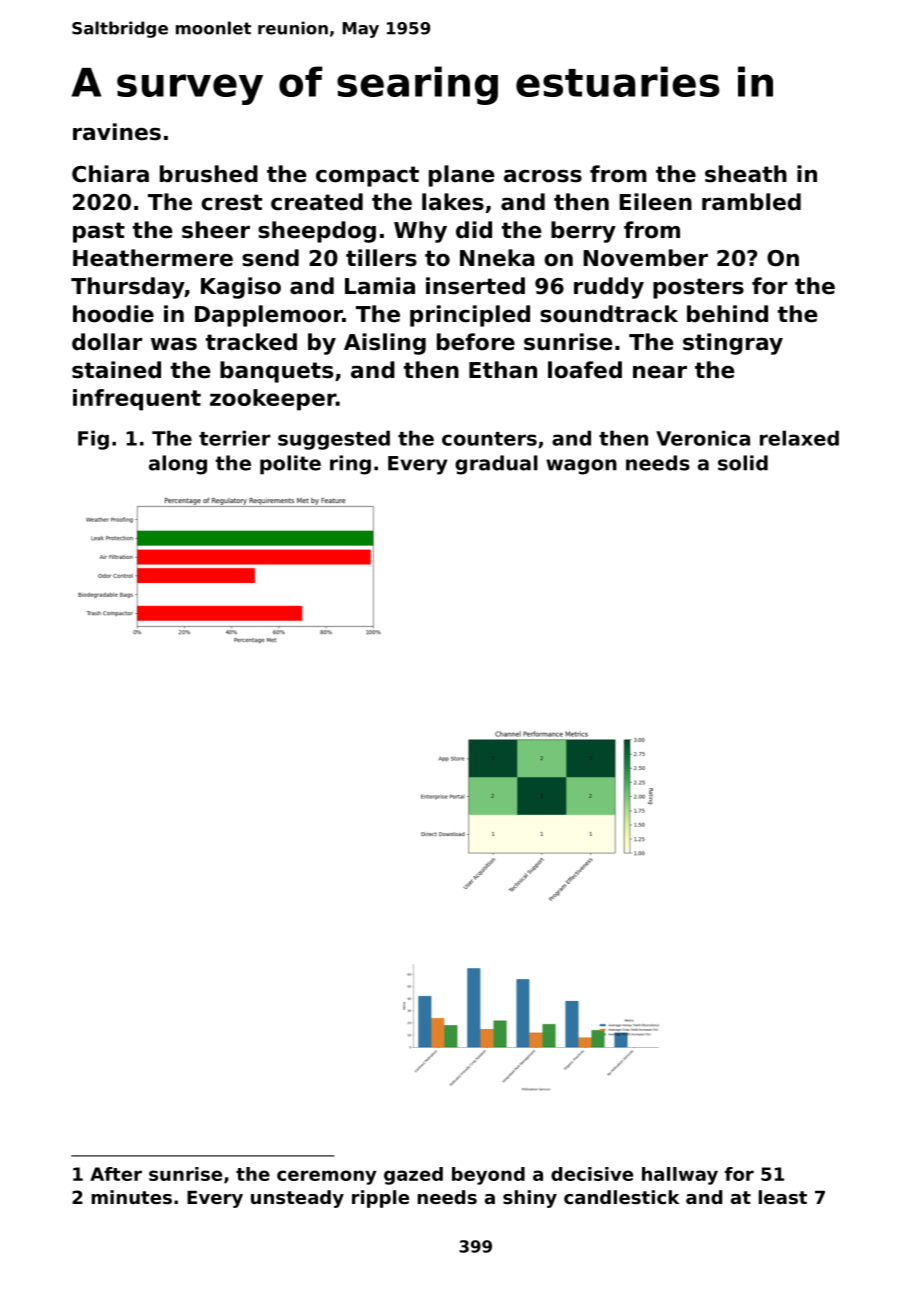 The height and width of the screenshot is (1301, 917). What do you see at coordinates (581, 467) in the screenshot?
I see `wagon` at bounding box center [581, 467].
